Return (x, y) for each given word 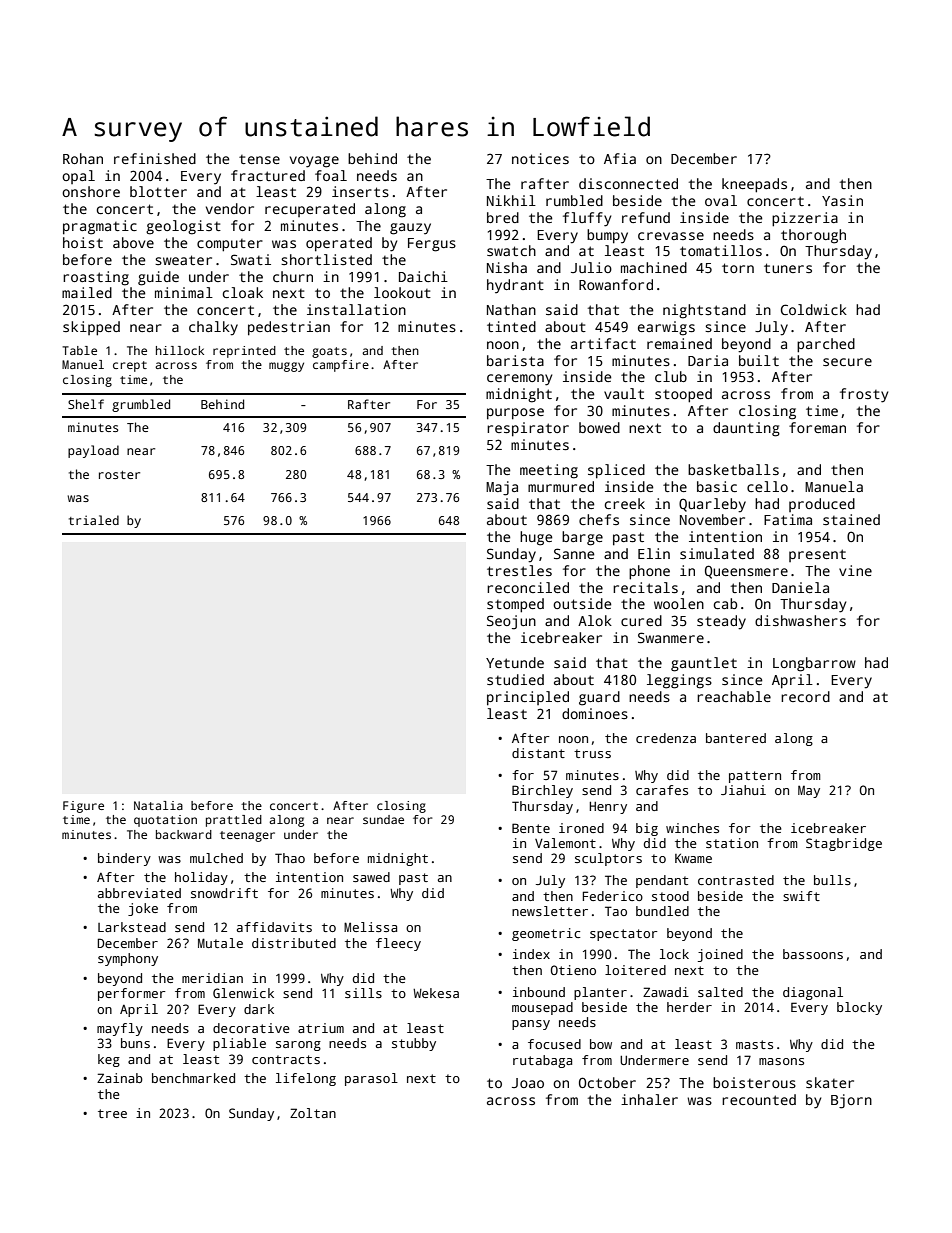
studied (515, 679)
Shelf (86, 404)
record (805, 696)
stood (670, 896)
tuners (788, 268)
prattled (234, 821)
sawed (371, 877)
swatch (511, 250)
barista (515, 360)
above (133, 242)
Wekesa (436, 993)
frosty (864, 395)
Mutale (220, 943)
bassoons (813, 954)
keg (109, 1060)
